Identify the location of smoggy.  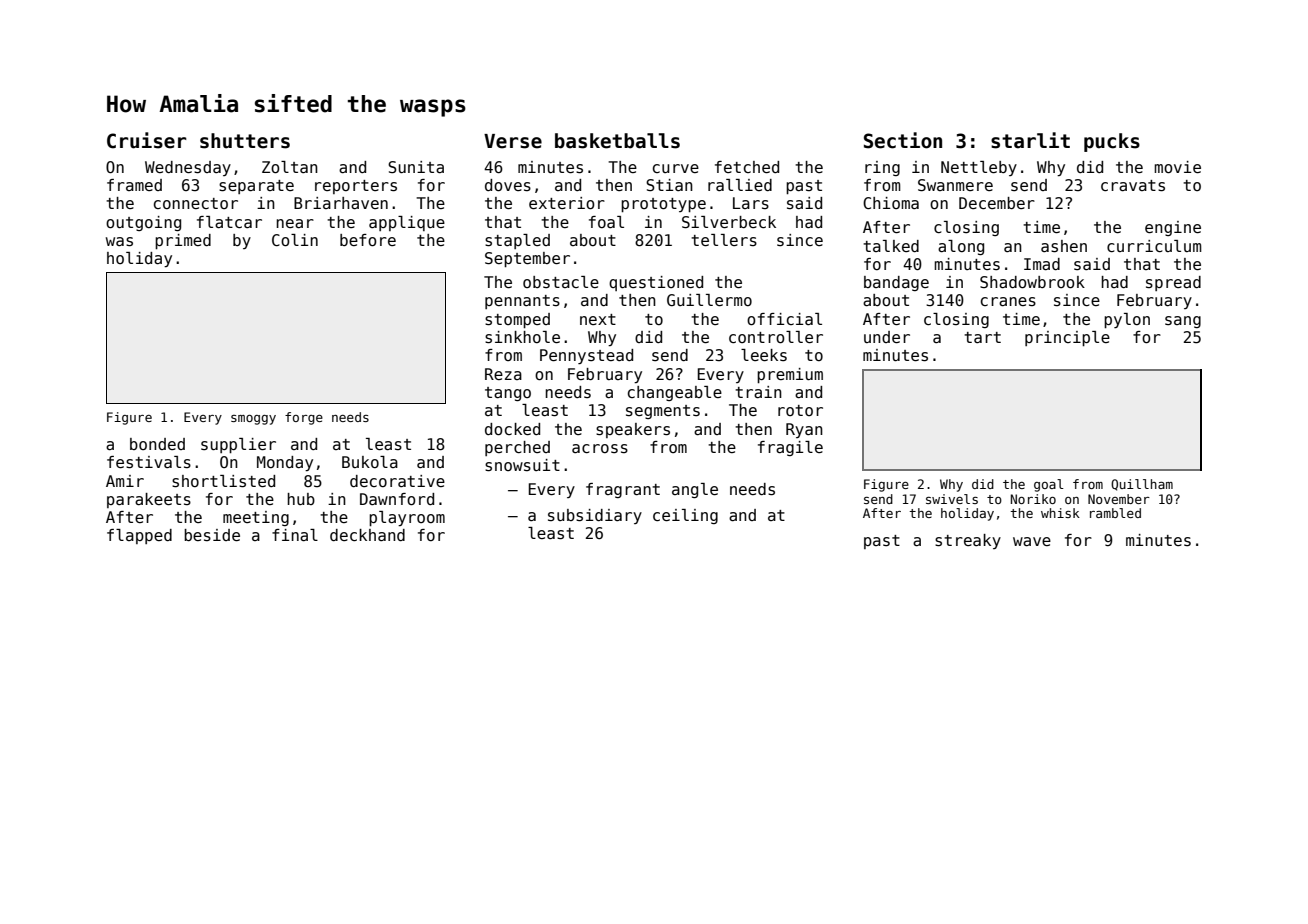
(253, 420).
